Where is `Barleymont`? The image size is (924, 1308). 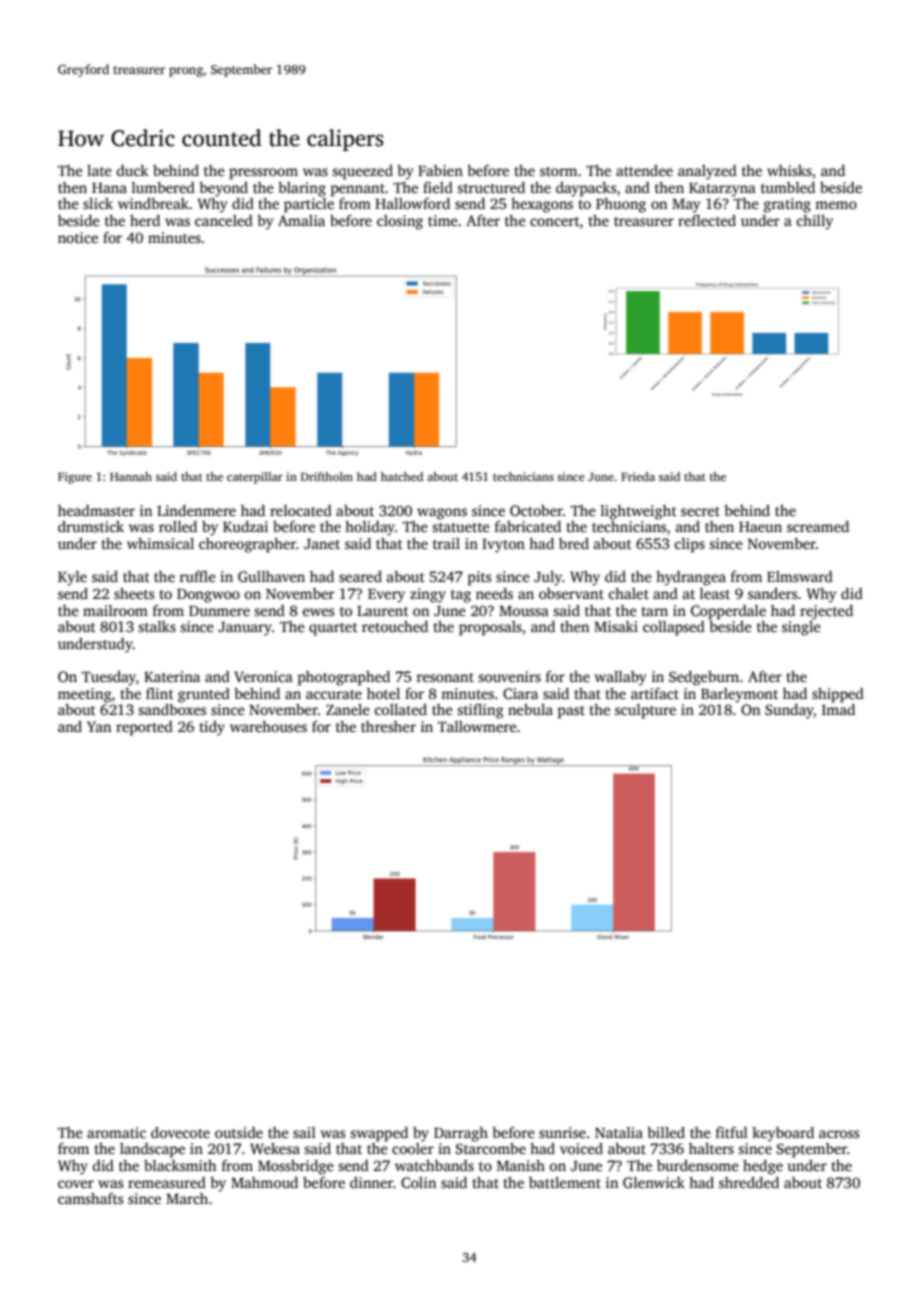 Barleymont is located at coordinates (739, 695).
